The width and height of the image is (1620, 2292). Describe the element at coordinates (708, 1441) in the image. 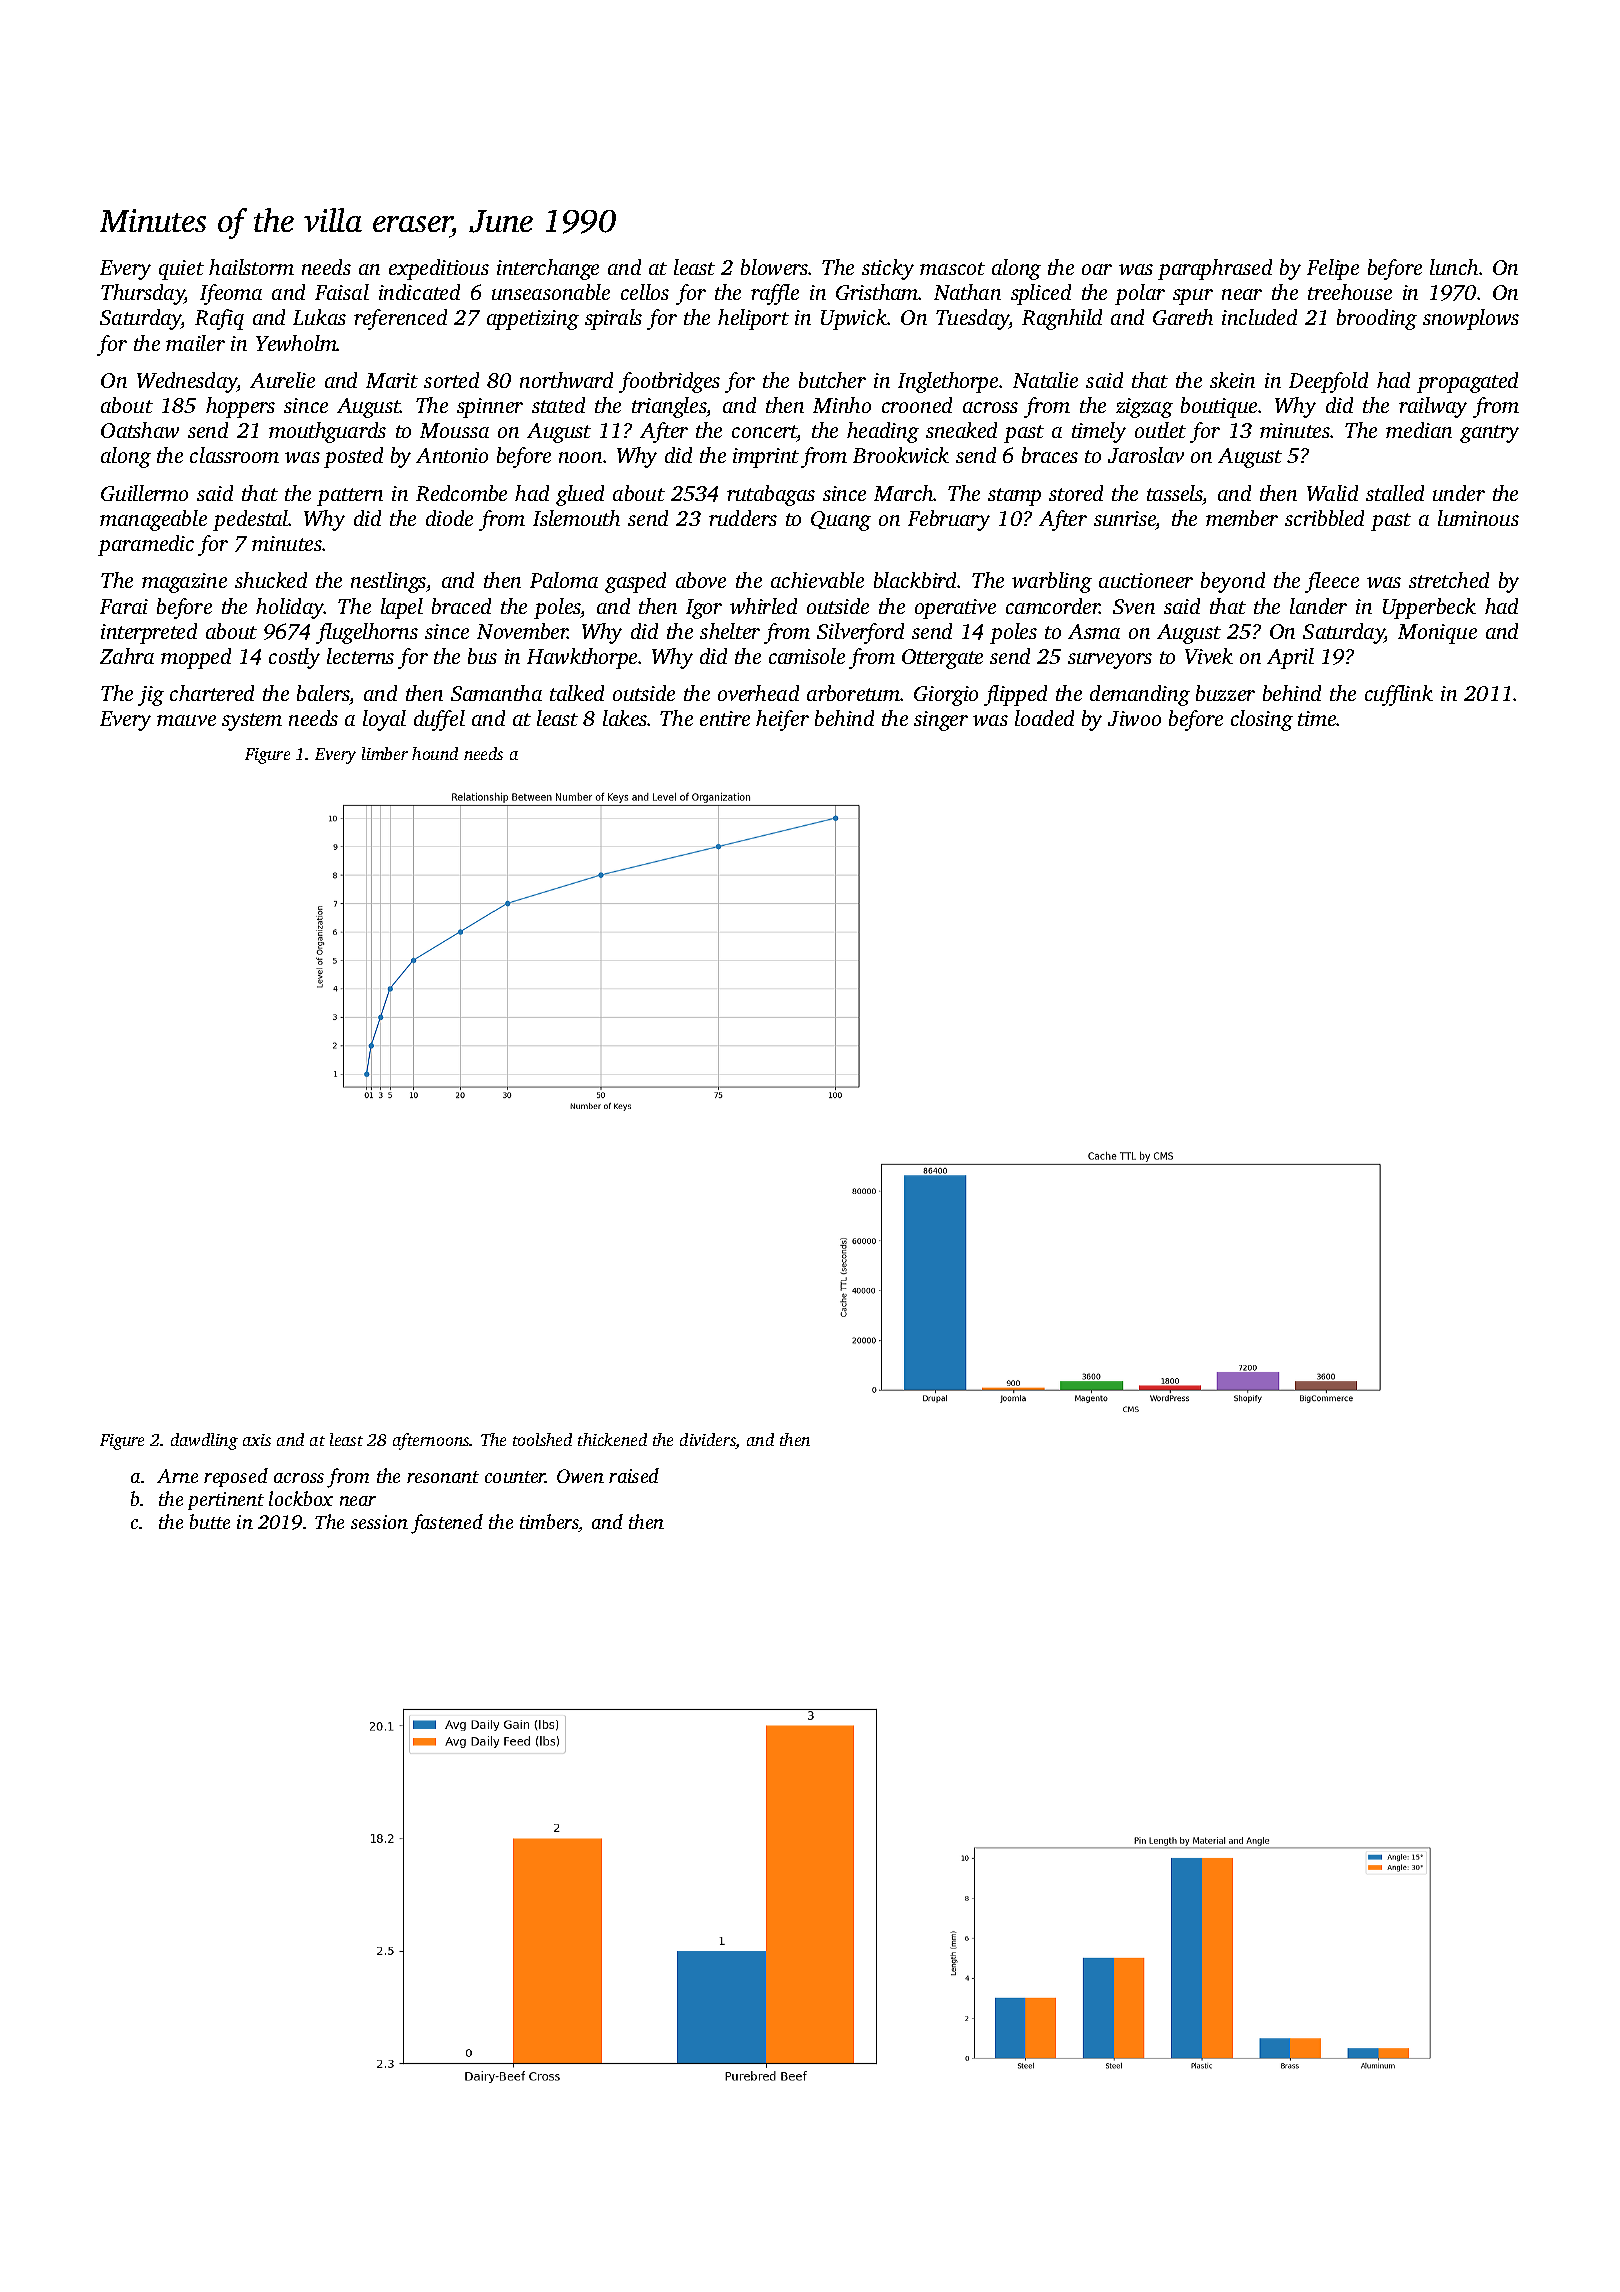

I see `dividers` at that location.
